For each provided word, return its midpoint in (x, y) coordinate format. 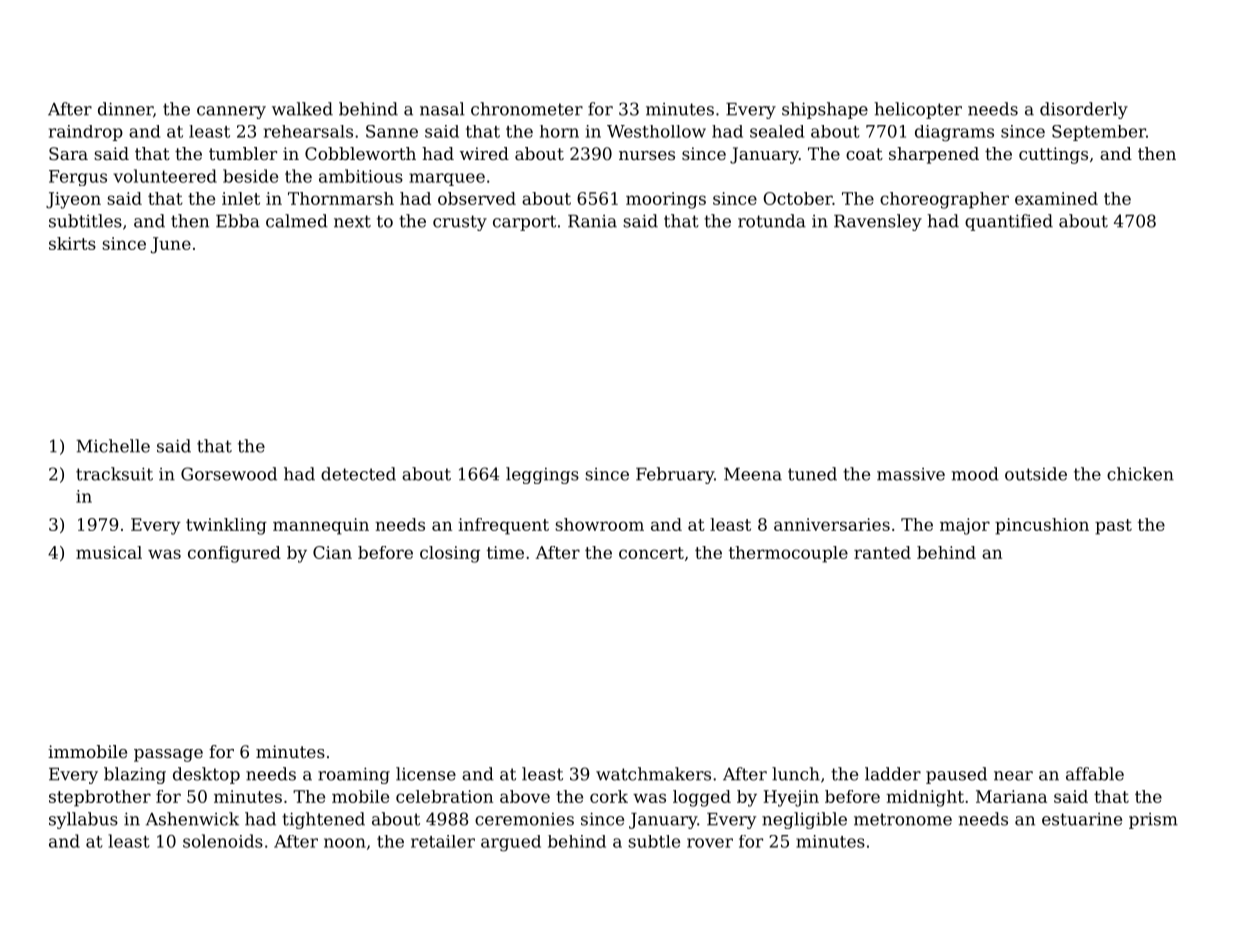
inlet (241, 198)
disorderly (1084, 110)
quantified (1009, 222)
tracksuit (114, 474)
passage (168, 755)
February (675, 475)
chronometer (527, 109)
